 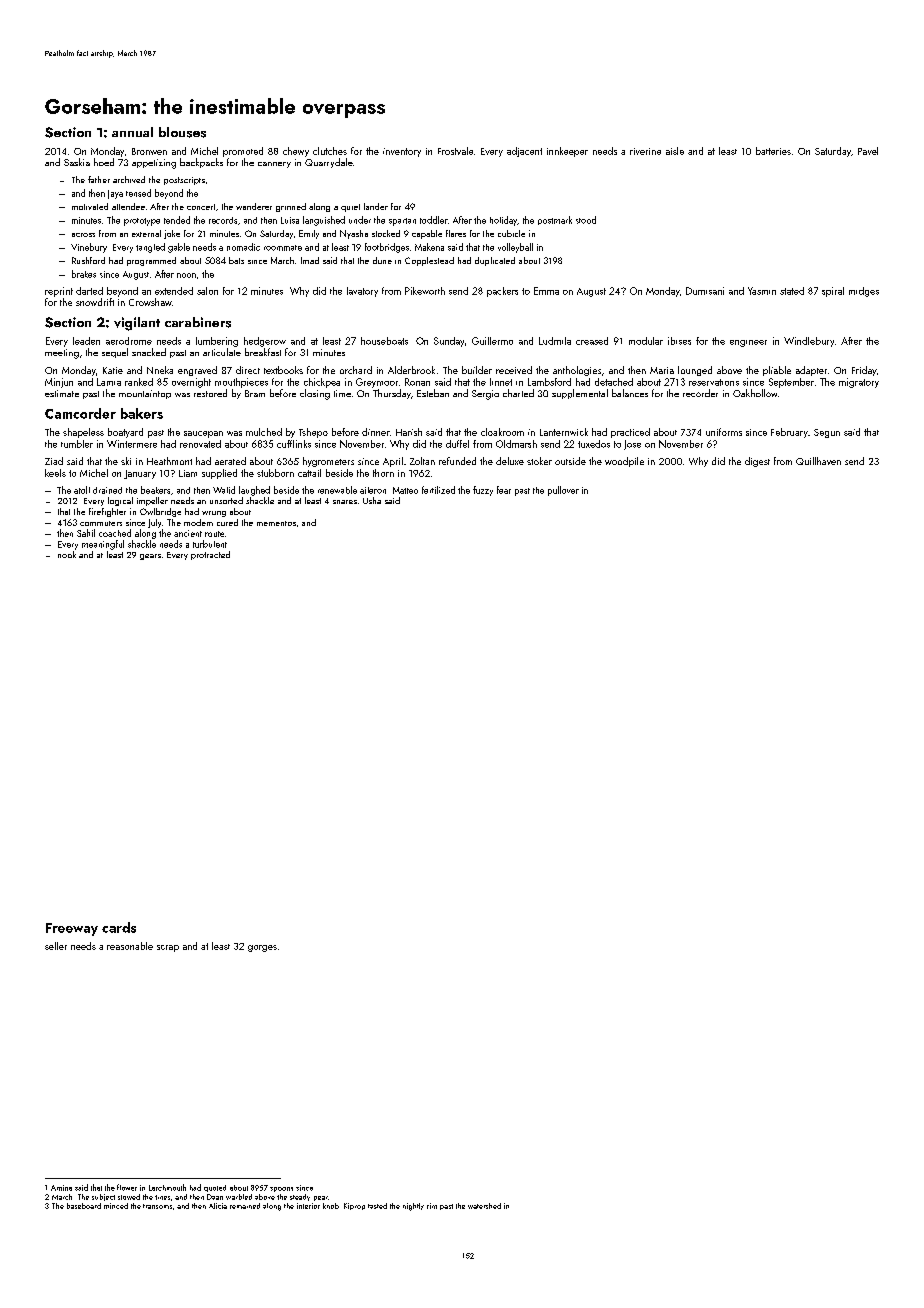 What do you see at coordinates (90, 206) in the document?
I see `motivated` at bounding box center [90, 206].
